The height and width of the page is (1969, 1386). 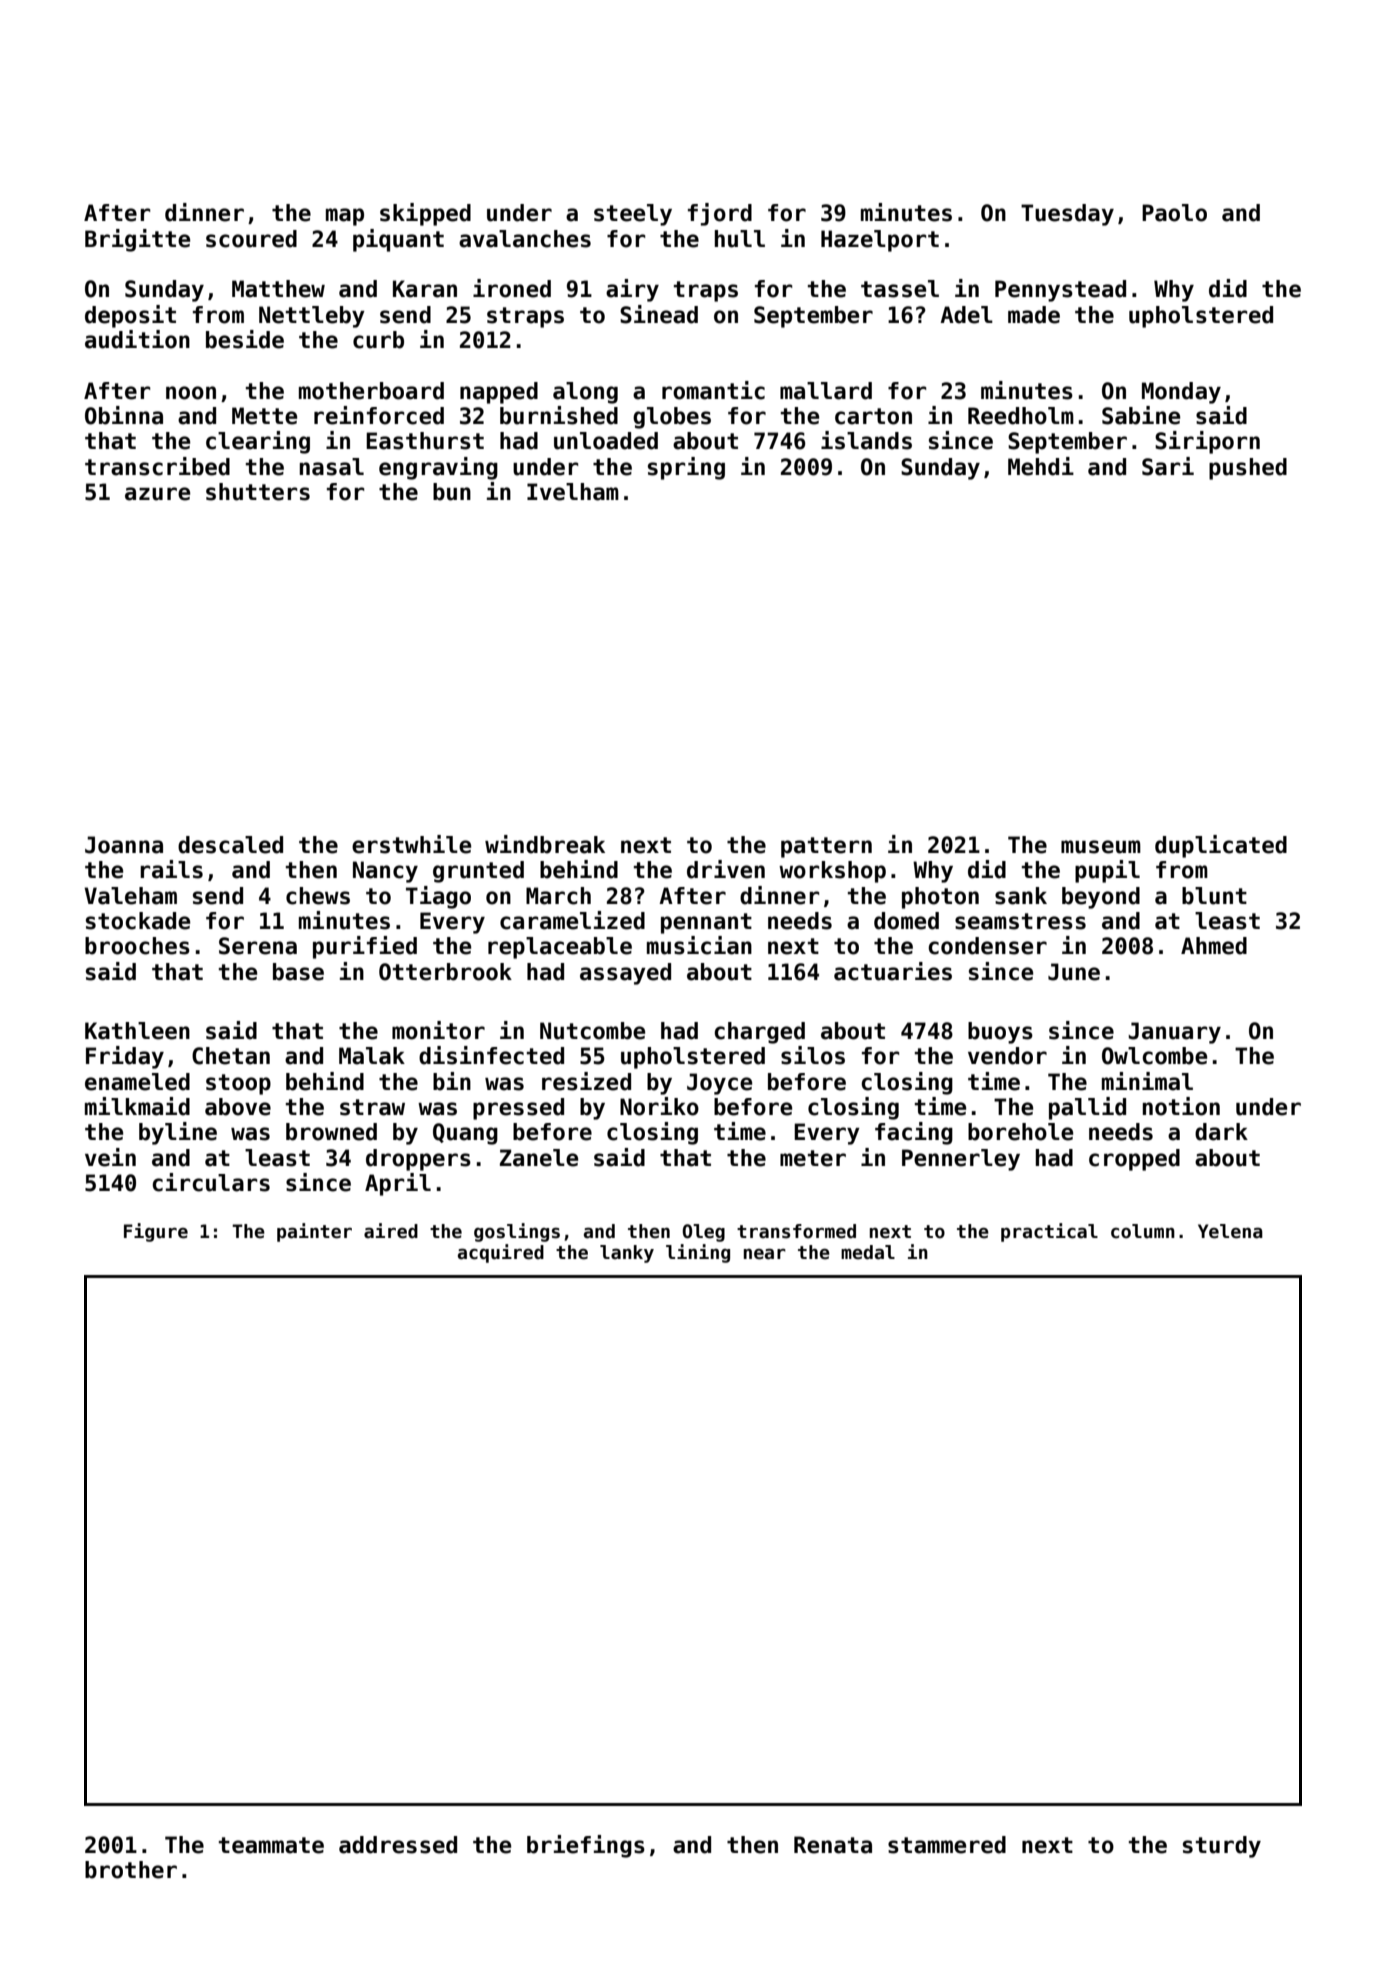 I want to click on brother, so click(x=131, y=1870).
